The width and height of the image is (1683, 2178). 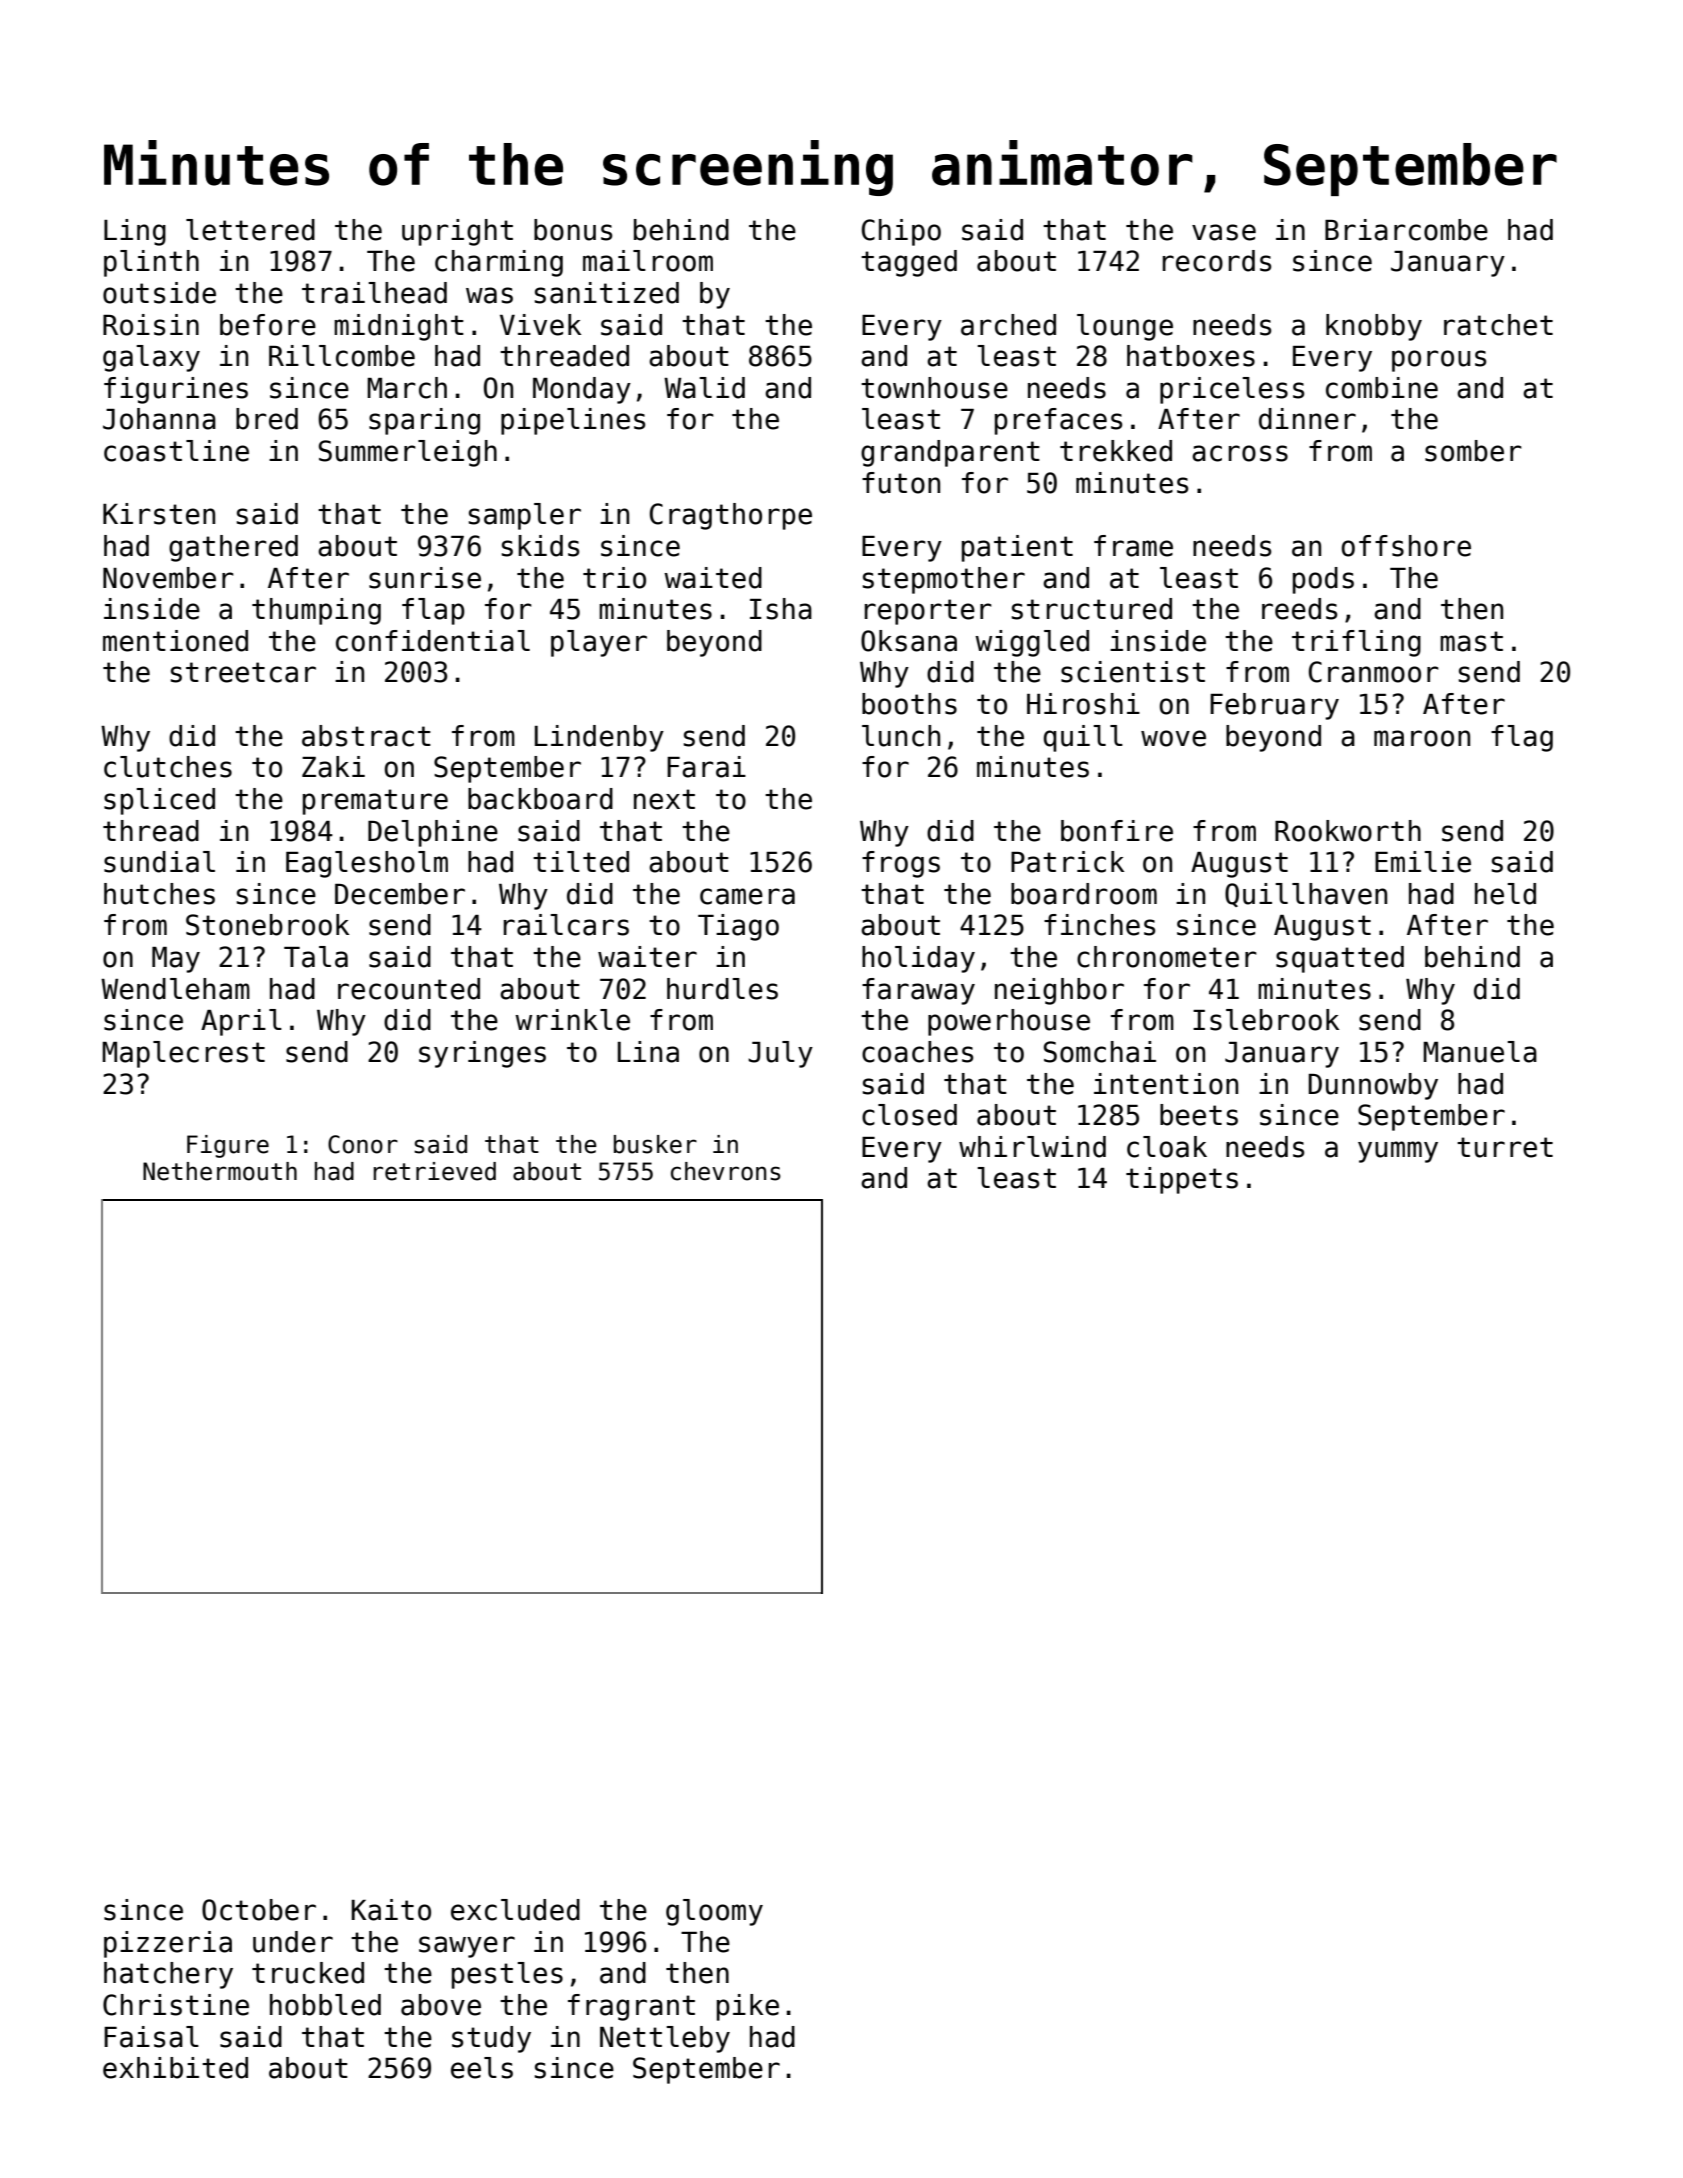 What do you see at coordinates (435, 1171) in the image?
I see `retrieved` at bounding box center [435, 1171].
